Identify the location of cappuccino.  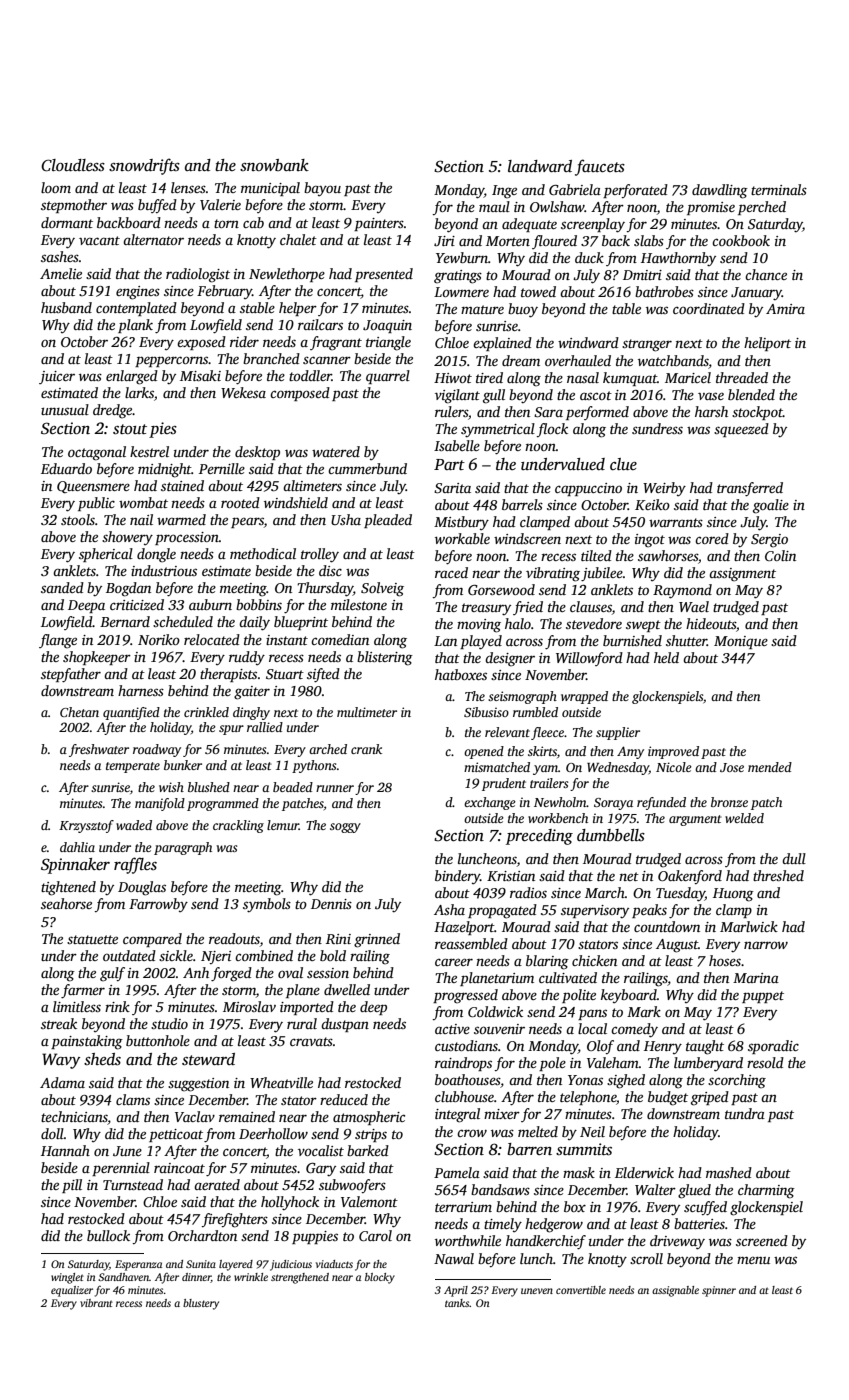
(588, 489).
